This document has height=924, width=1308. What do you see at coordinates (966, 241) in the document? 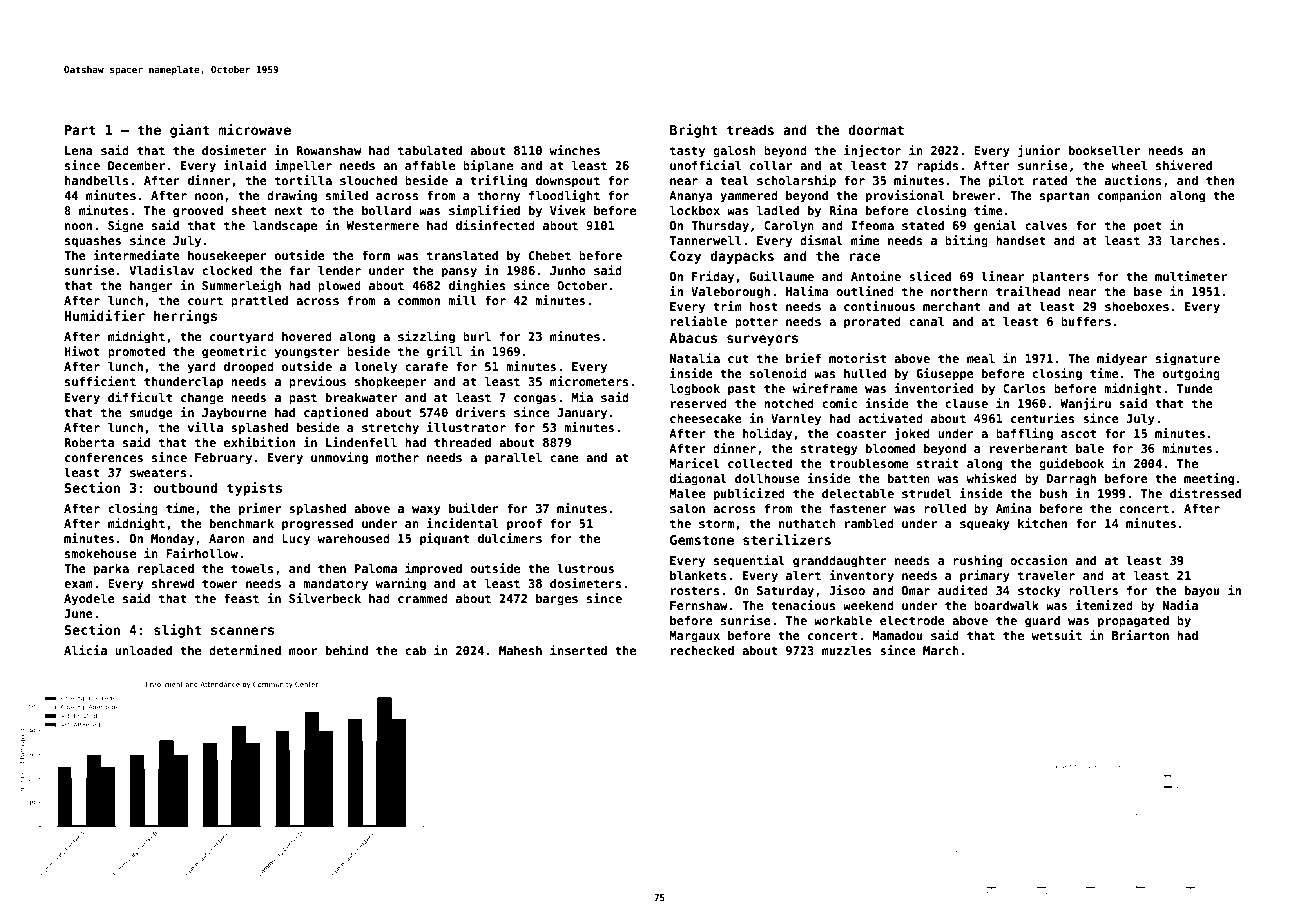
I see `biting` at bounding box center [966, 241].
